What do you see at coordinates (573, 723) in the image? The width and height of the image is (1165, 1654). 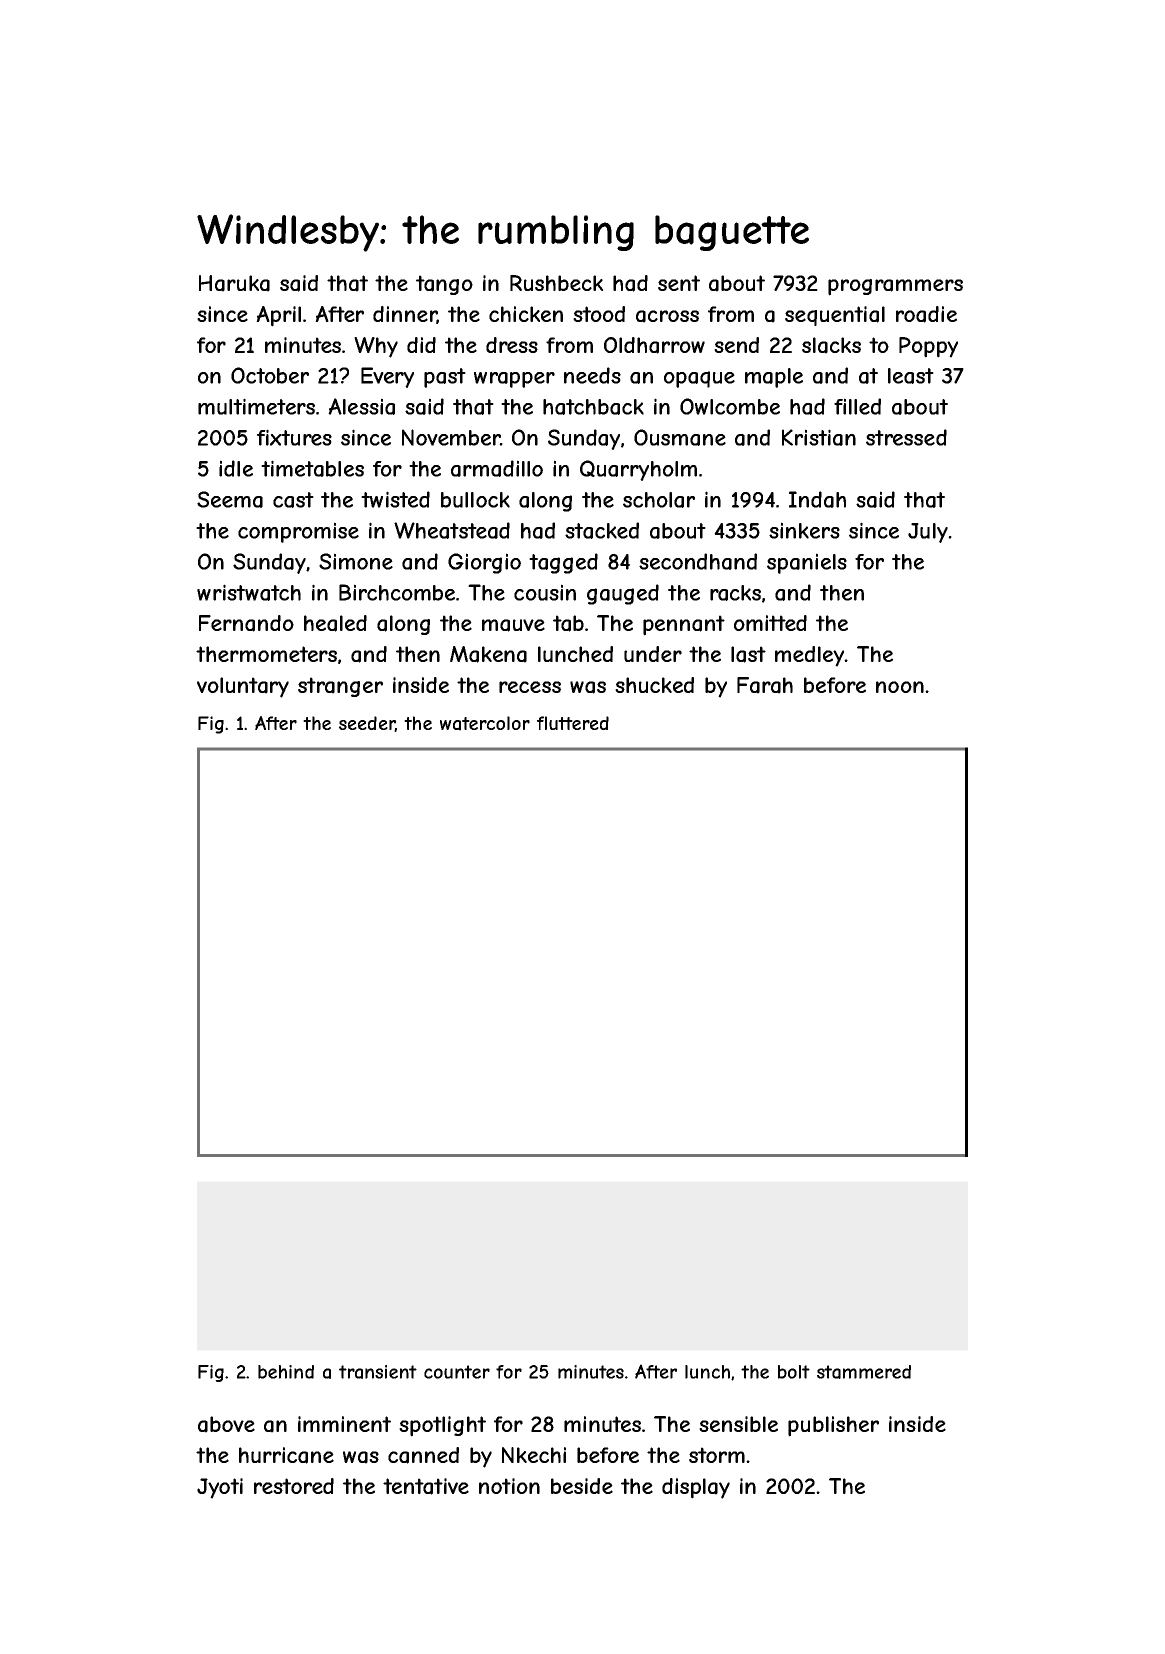 I see `fluttered` at bounding box center [573, 723].
